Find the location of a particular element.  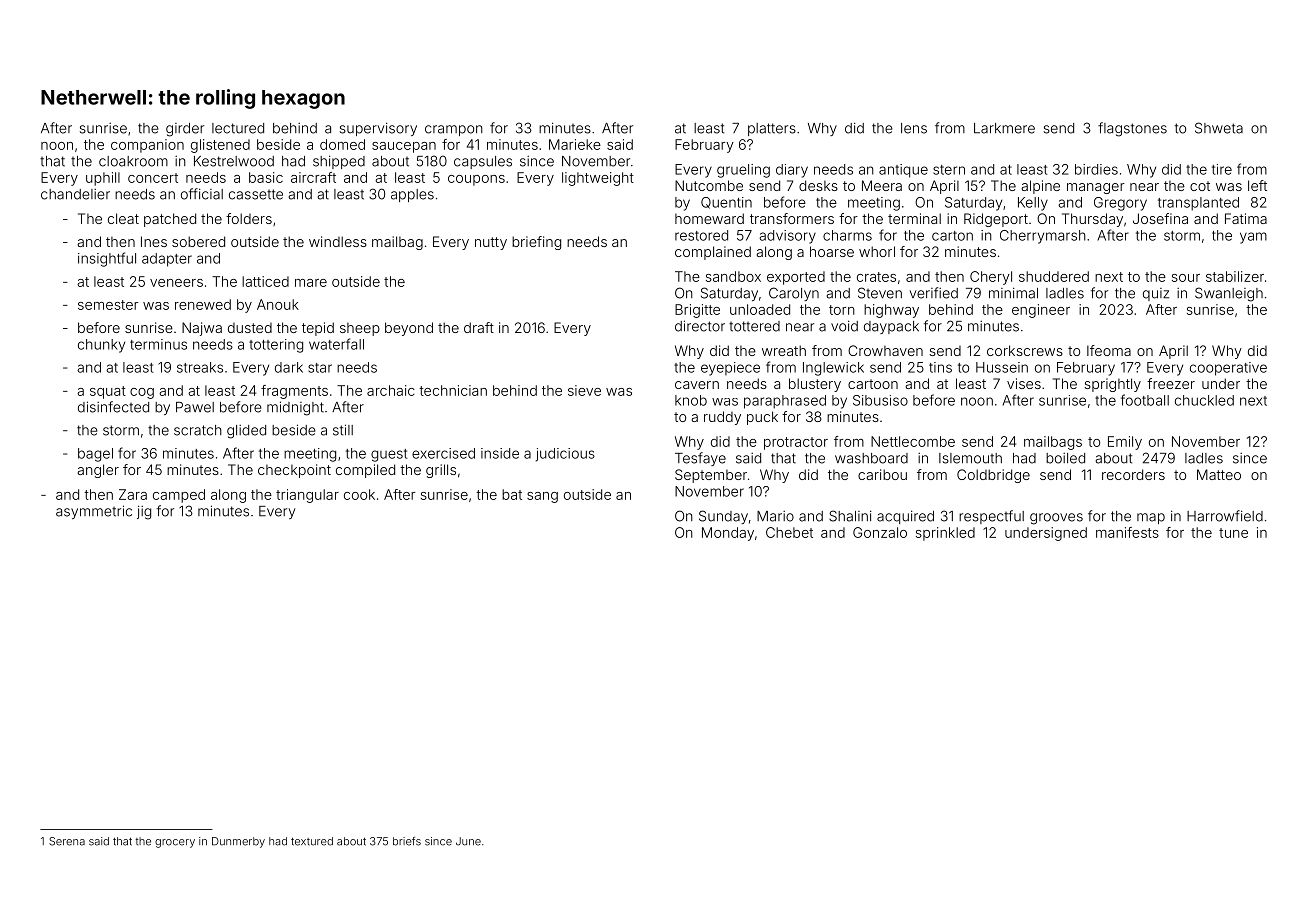

Gregory is located at coordinates (1120, 204).
